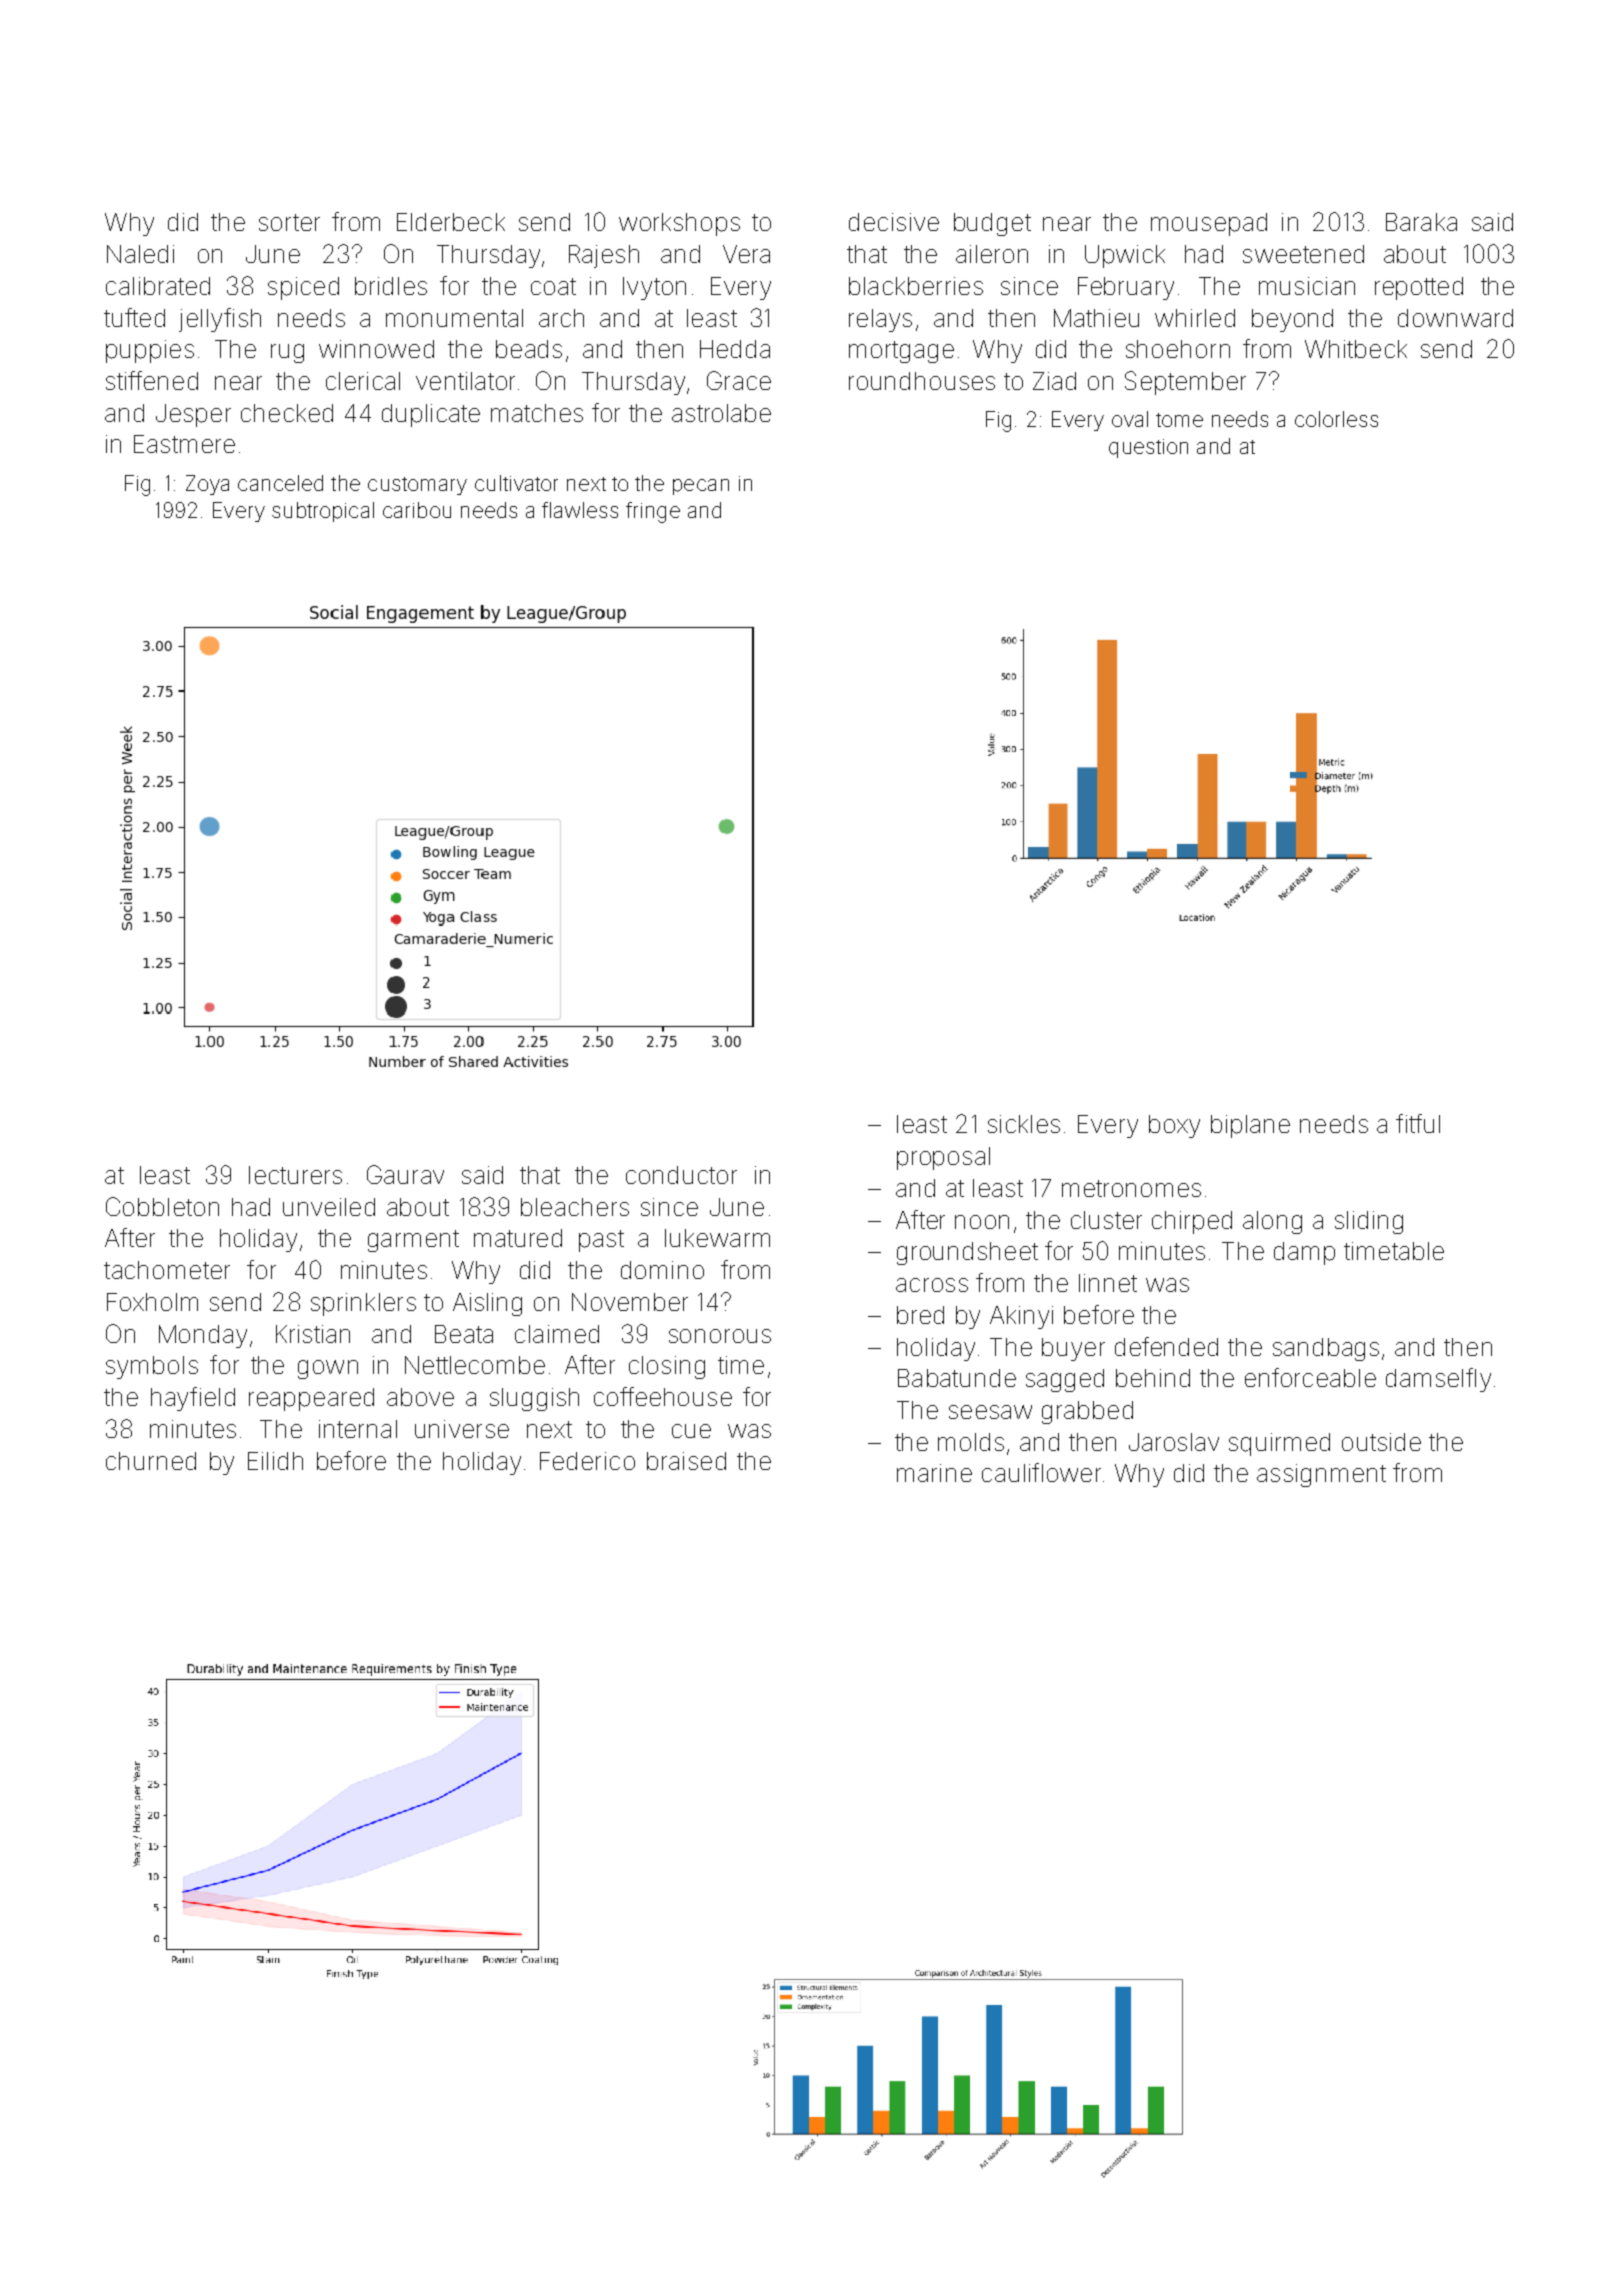 The width and height of the page is (1620, 2292). What do you see at coordinates (151, 1461) in the page?
I see `churned` at bounding box center [151, 1461].
